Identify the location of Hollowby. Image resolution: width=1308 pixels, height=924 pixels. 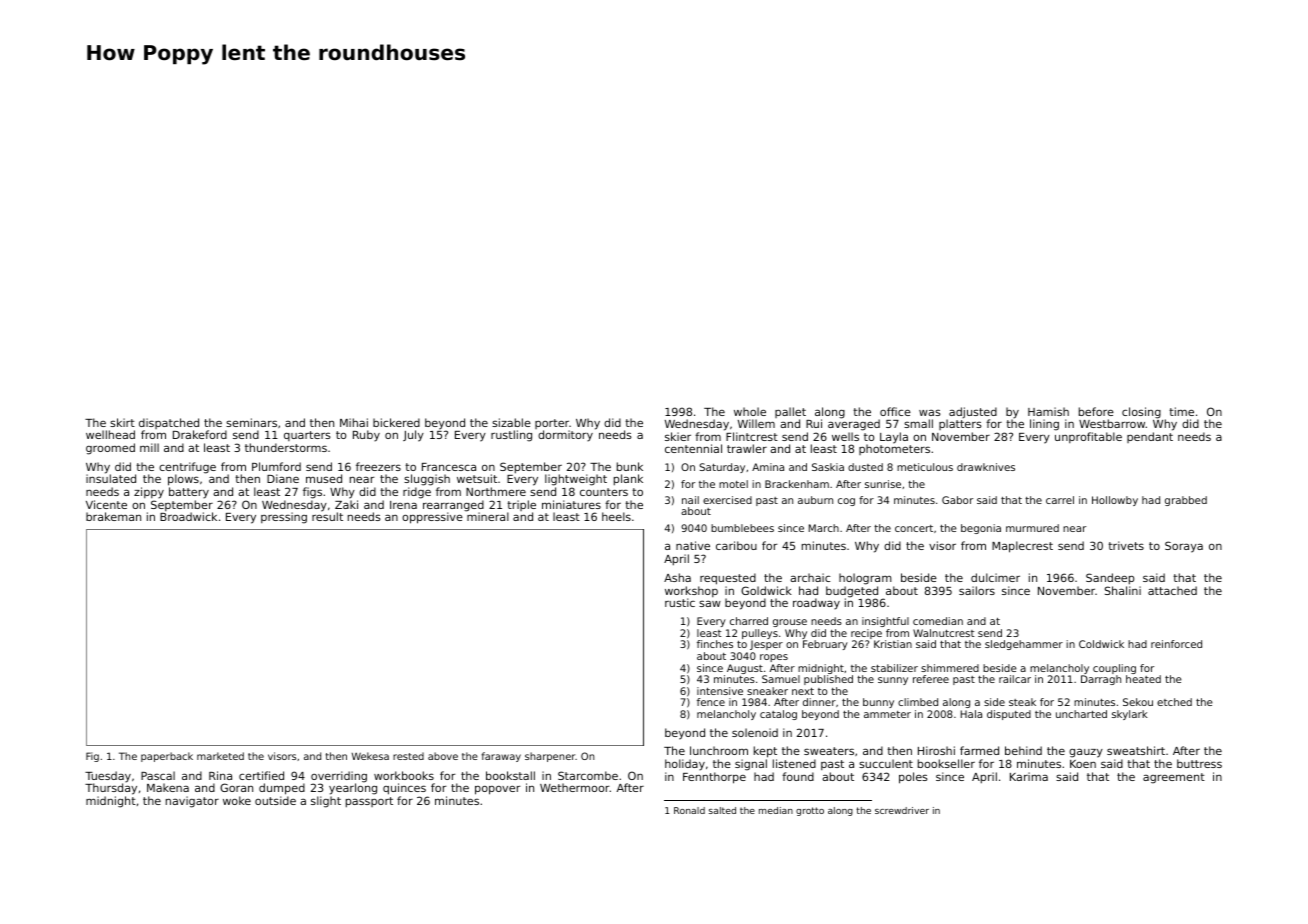
(1115, 501).
